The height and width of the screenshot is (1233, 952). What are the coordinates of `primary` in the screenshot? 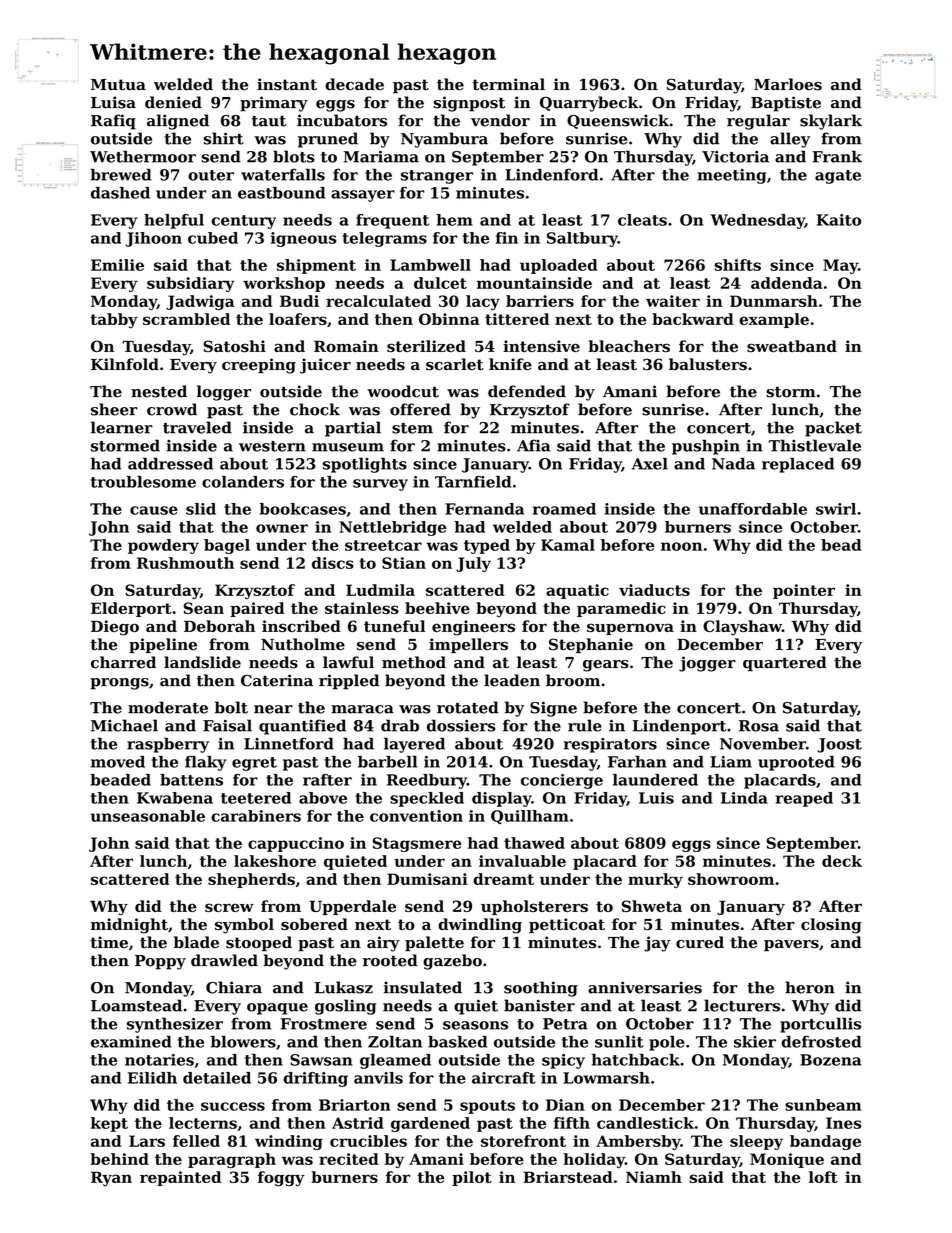 It's located at (274, 104).
